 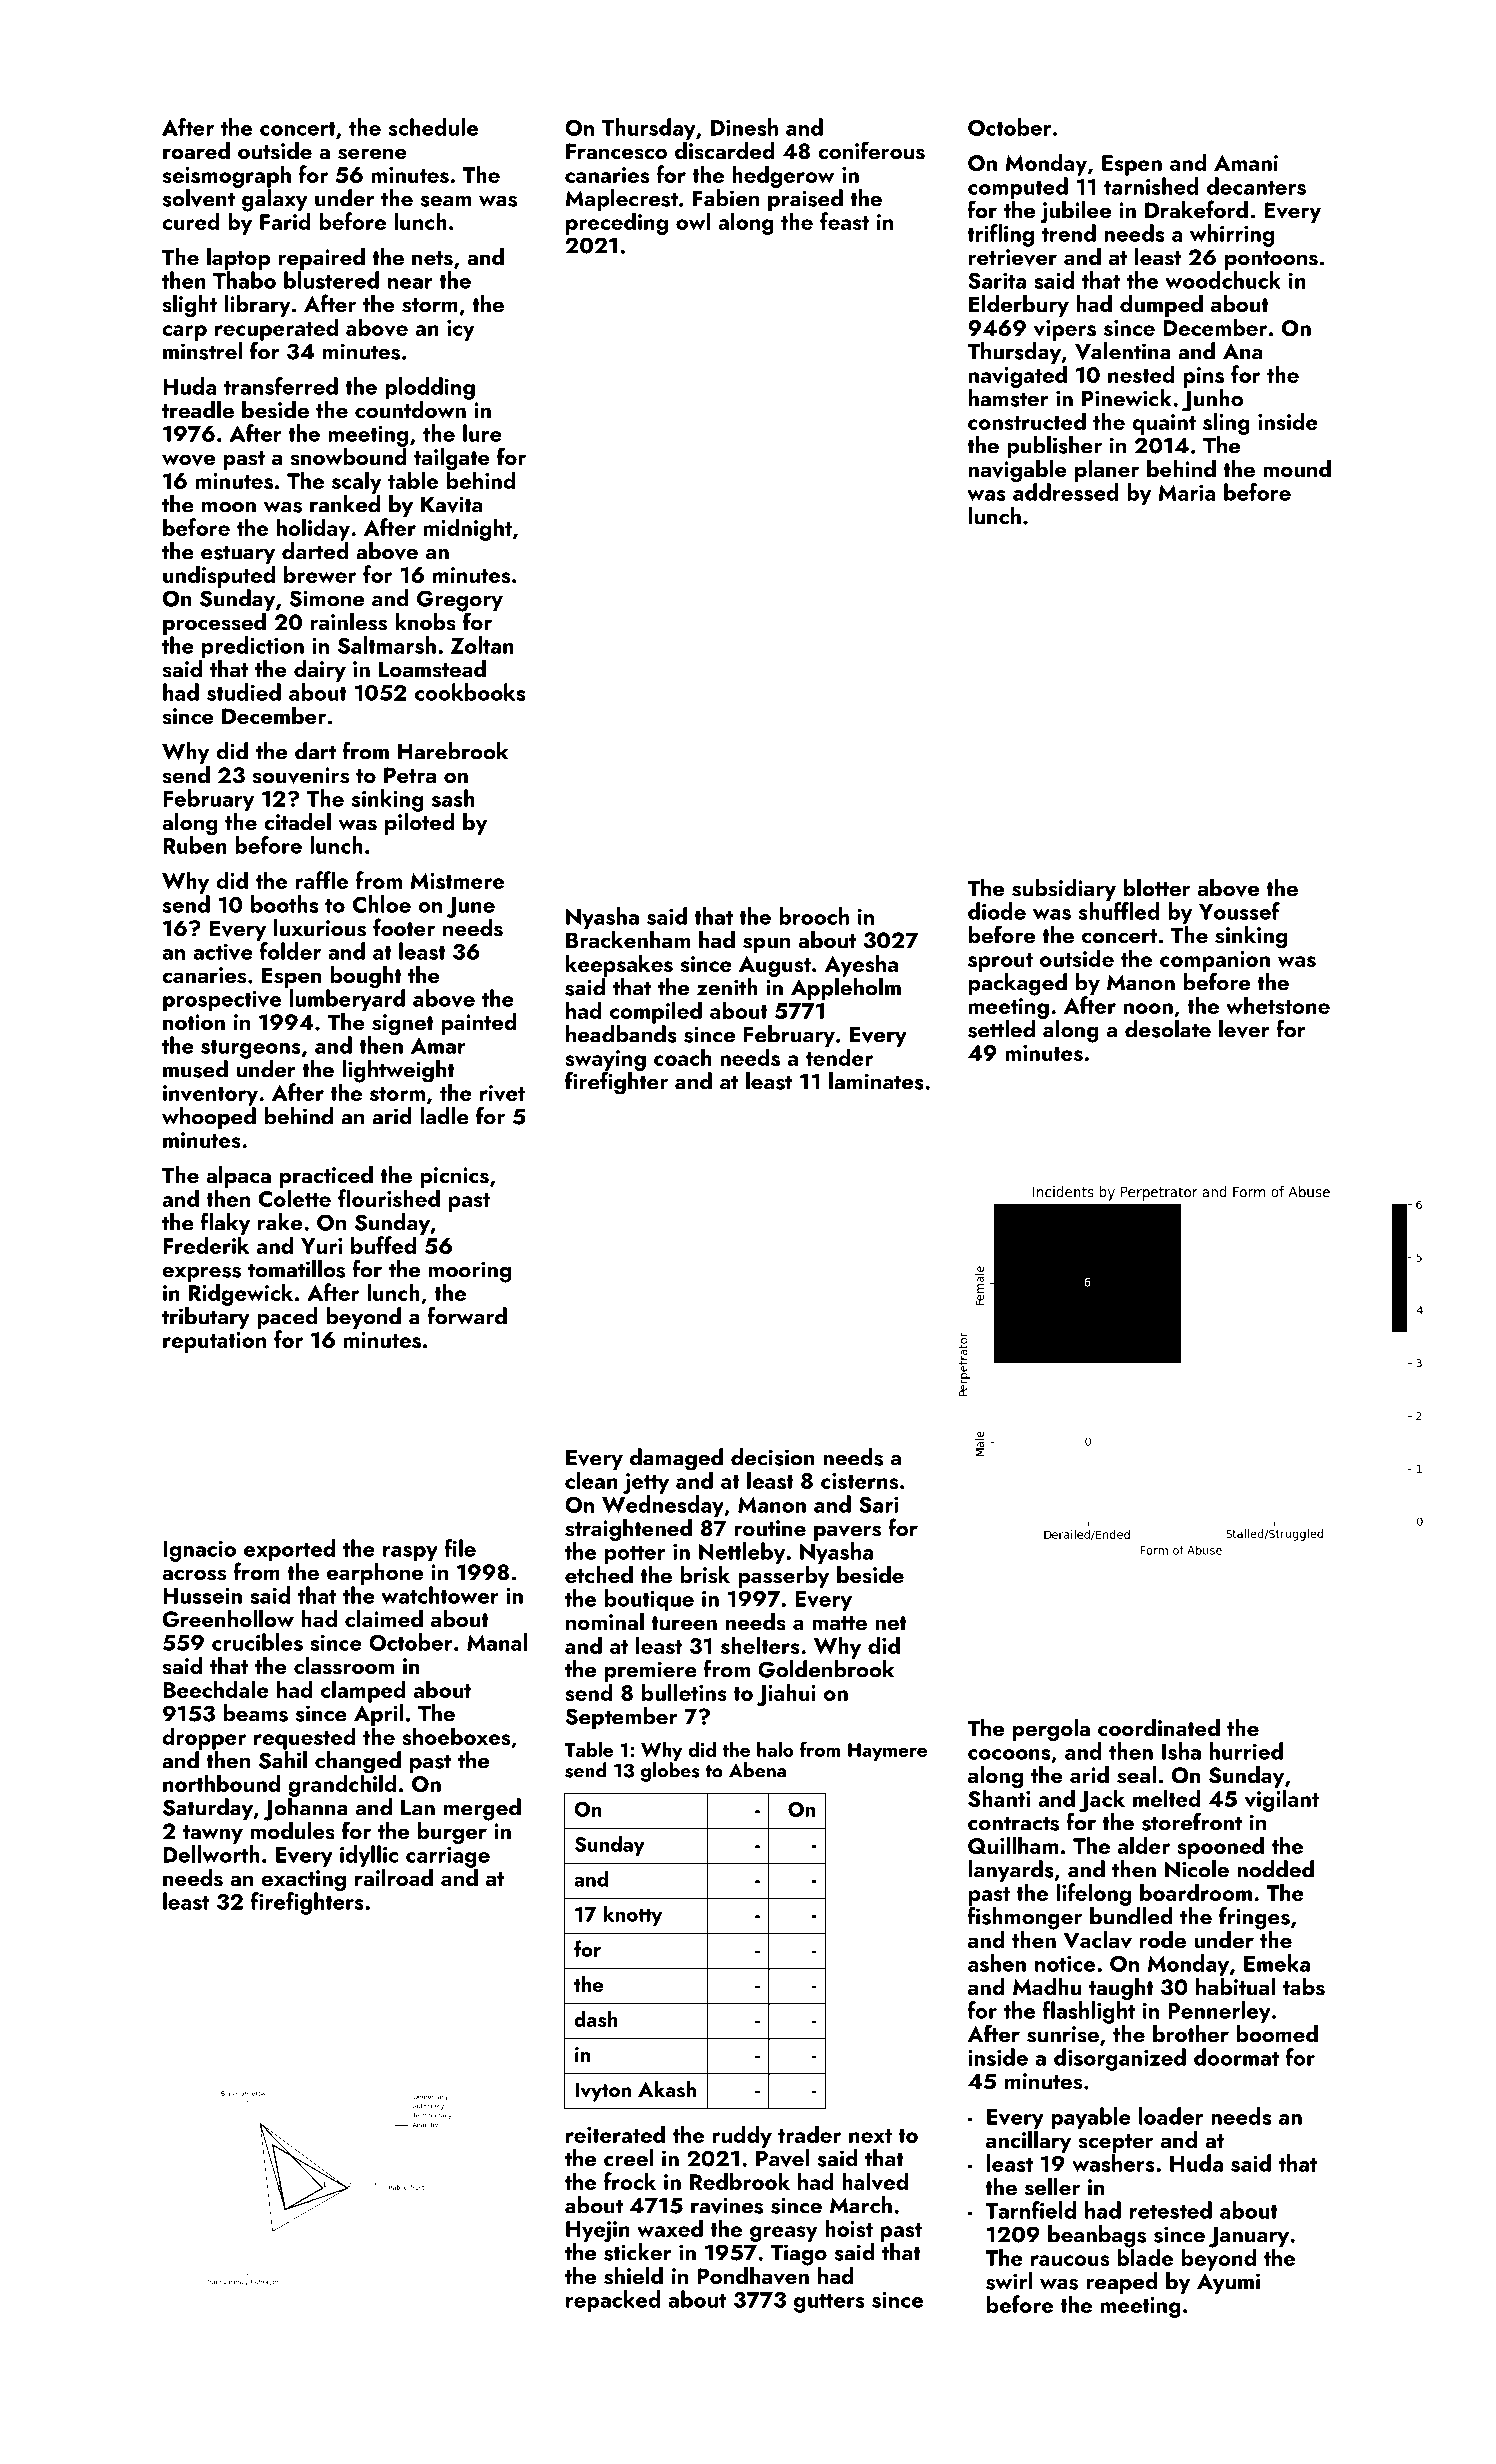 I want to click on Dinesh, so click(x=744, y=127).
